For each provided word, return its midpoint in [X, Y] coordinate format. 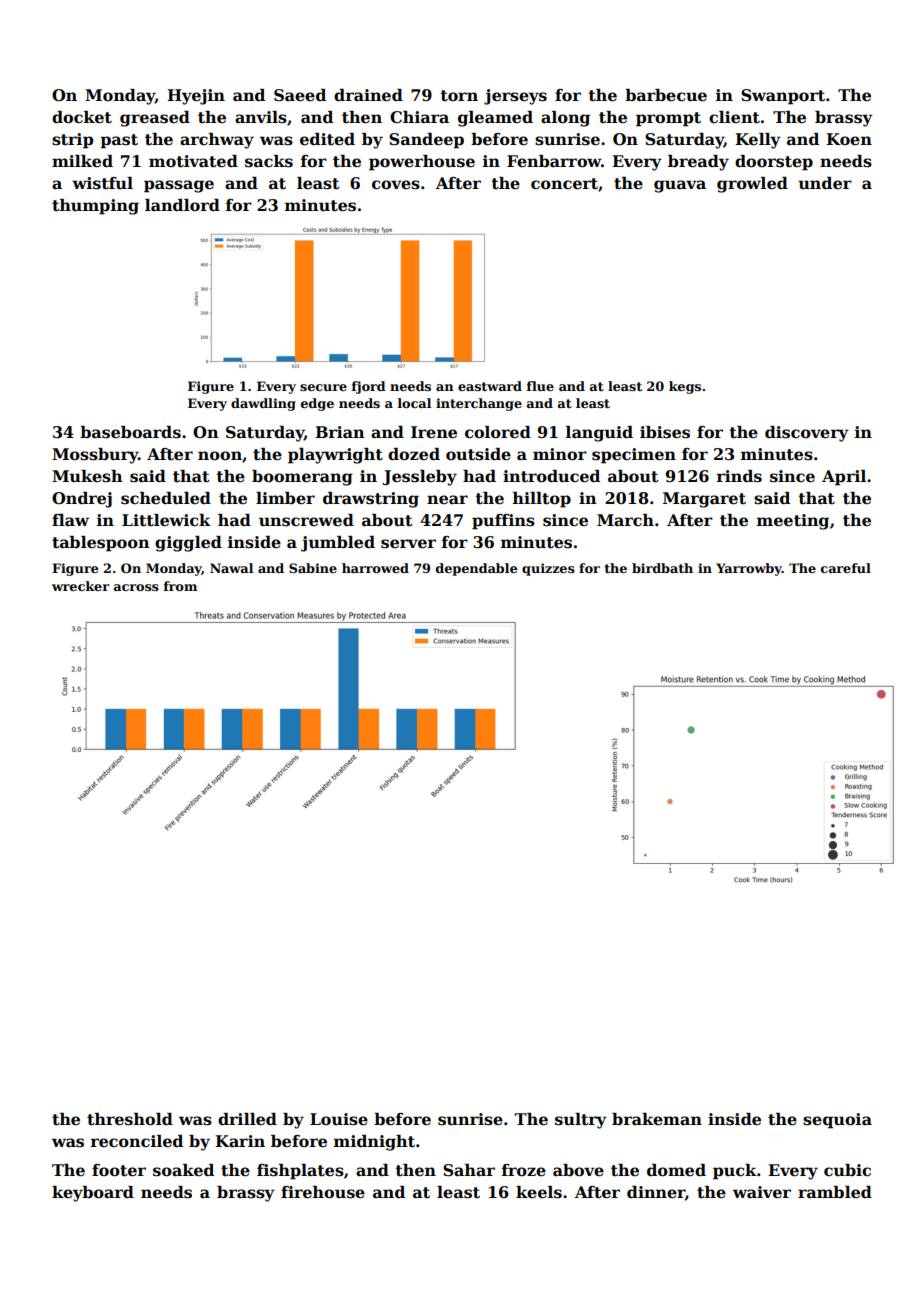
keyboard [93, 1194]
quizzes [548, 569]
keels [539, 1192]
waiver [762, 1192]
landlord [182, 205]
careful [846, 568]
